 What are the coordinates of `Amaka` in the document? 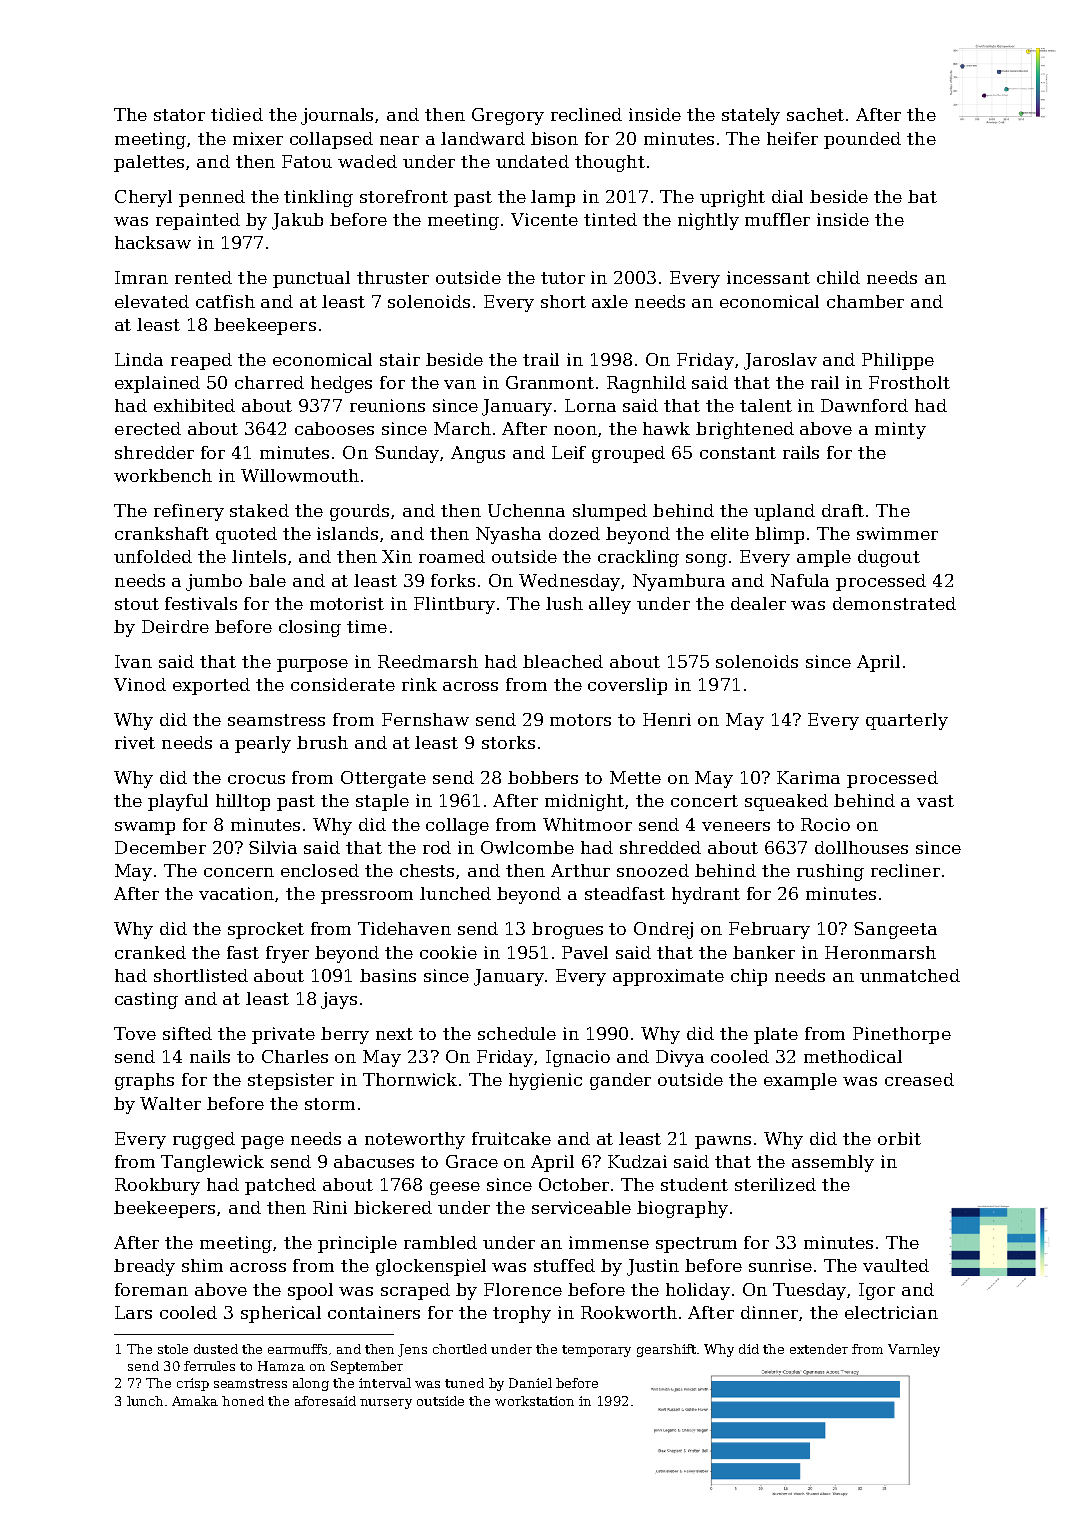 It's located at (195, 1401).
